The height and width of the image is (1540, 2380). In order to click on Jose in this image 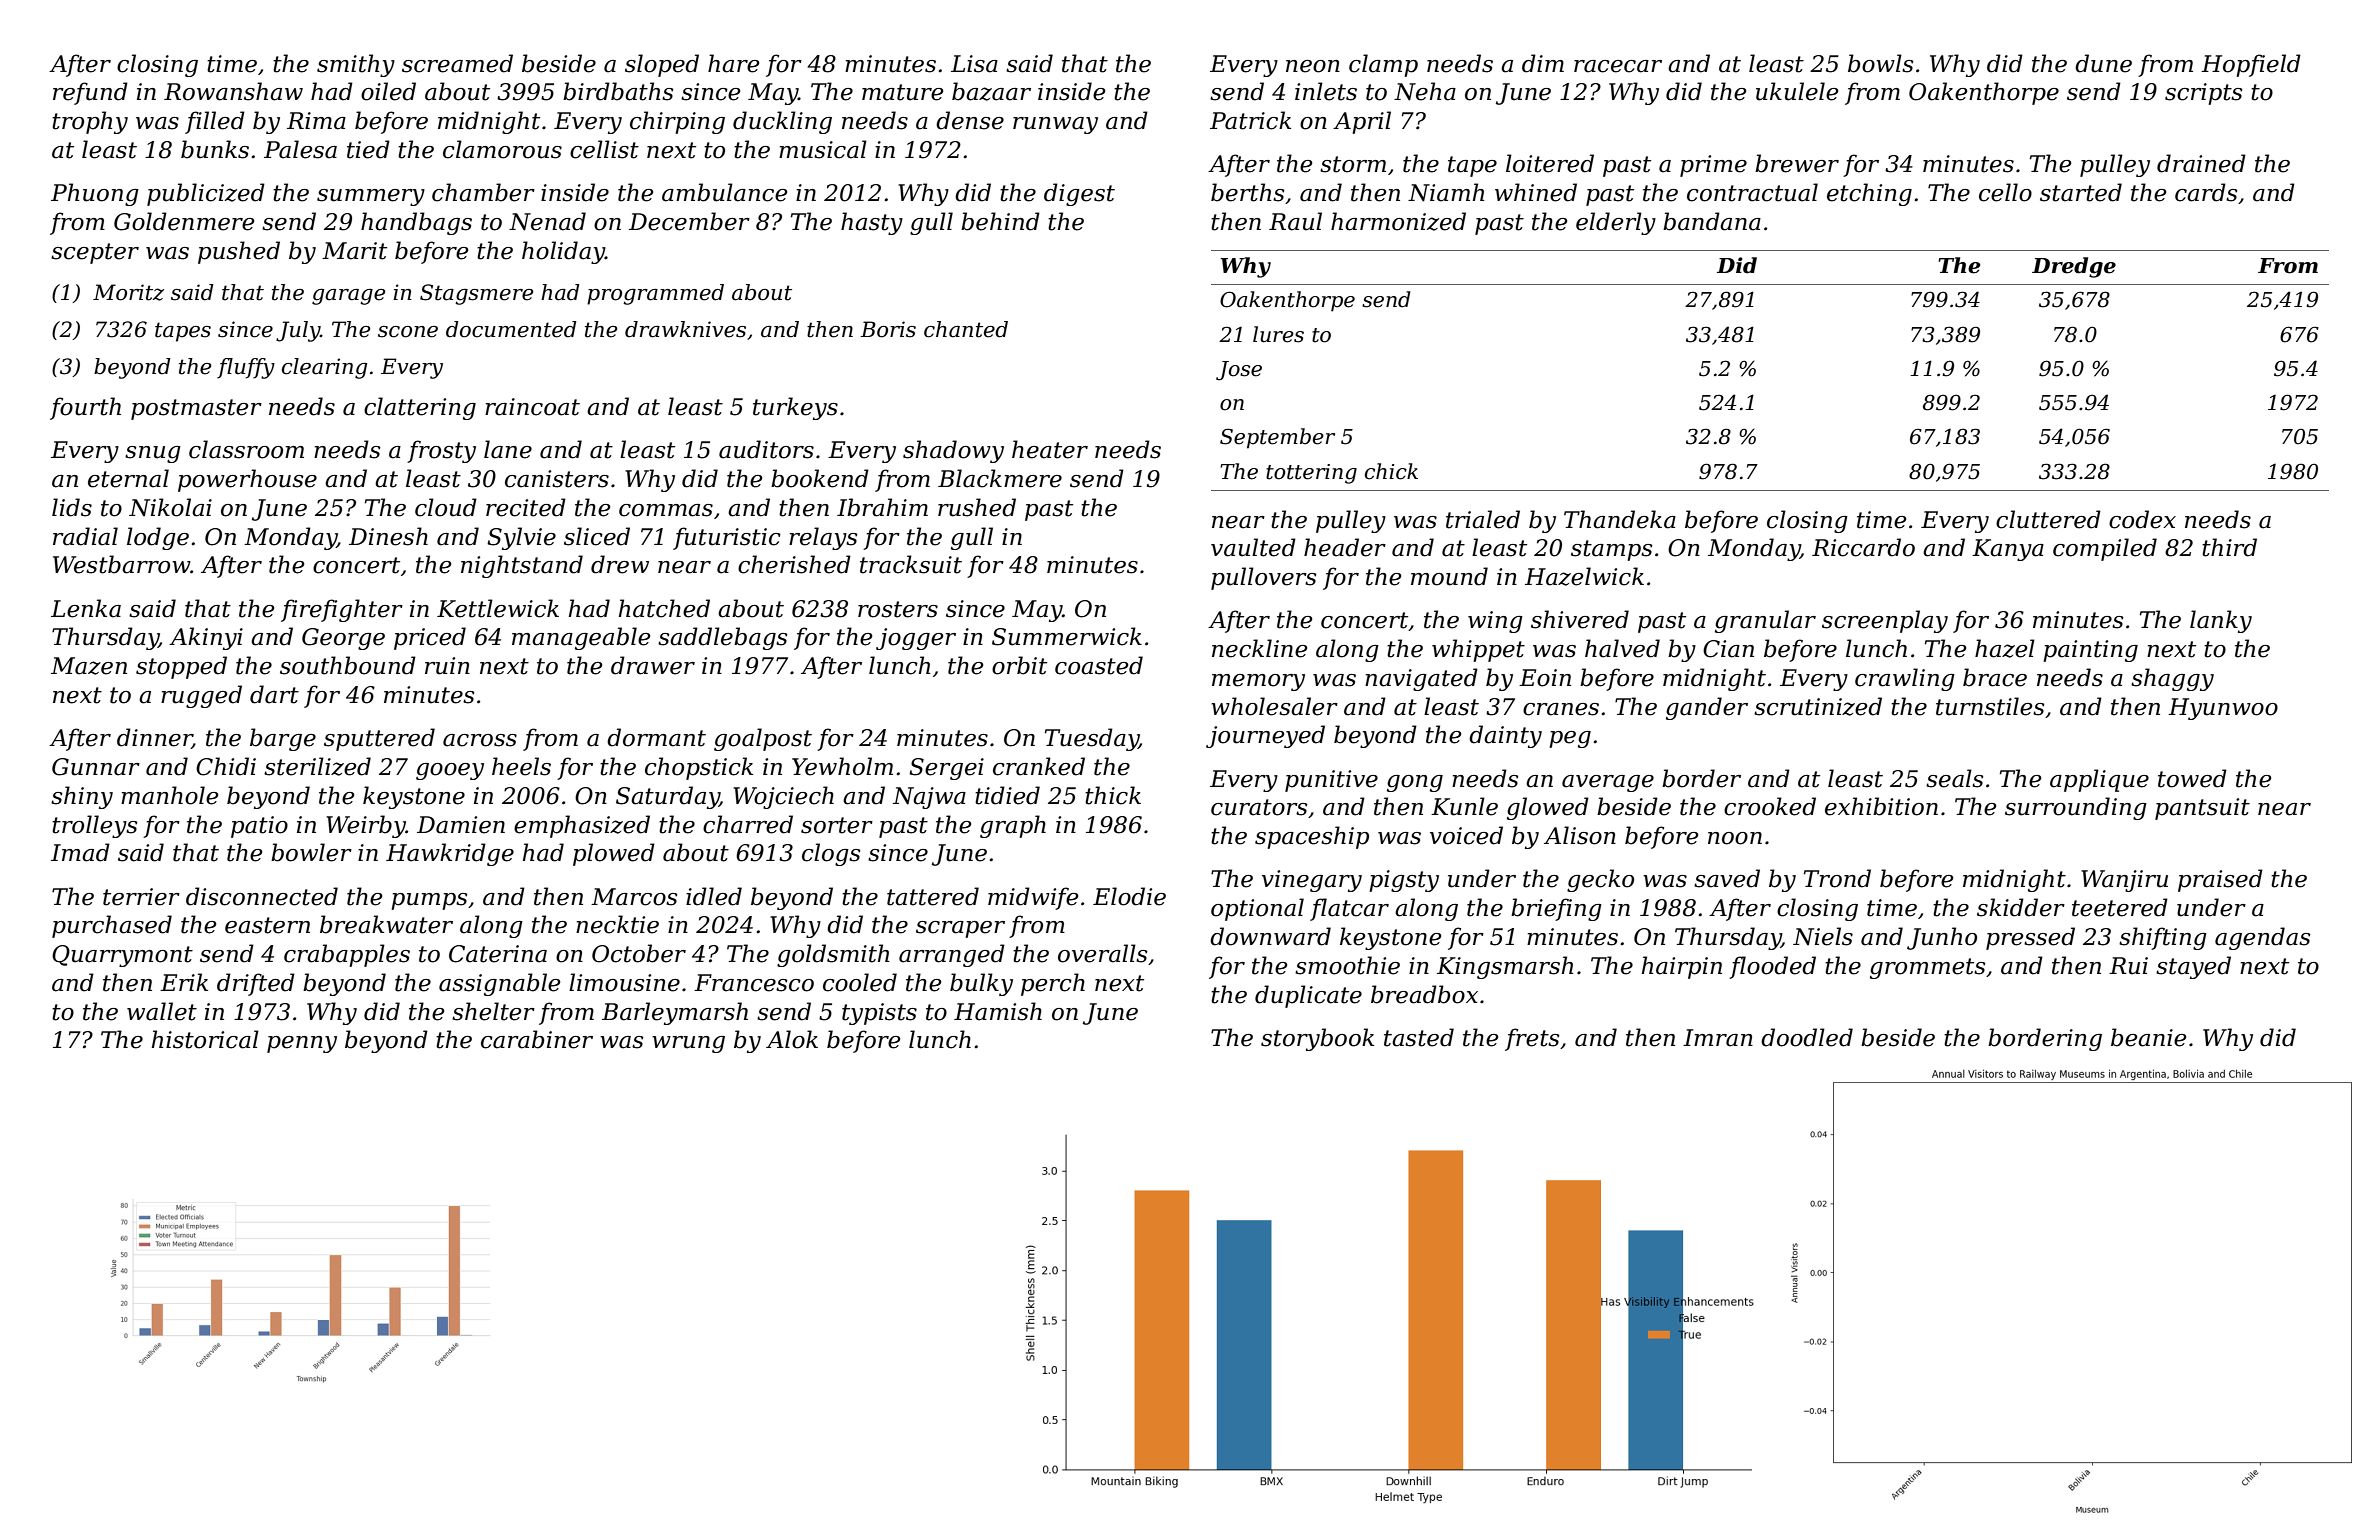, I will do `click(1239, 371)`.
